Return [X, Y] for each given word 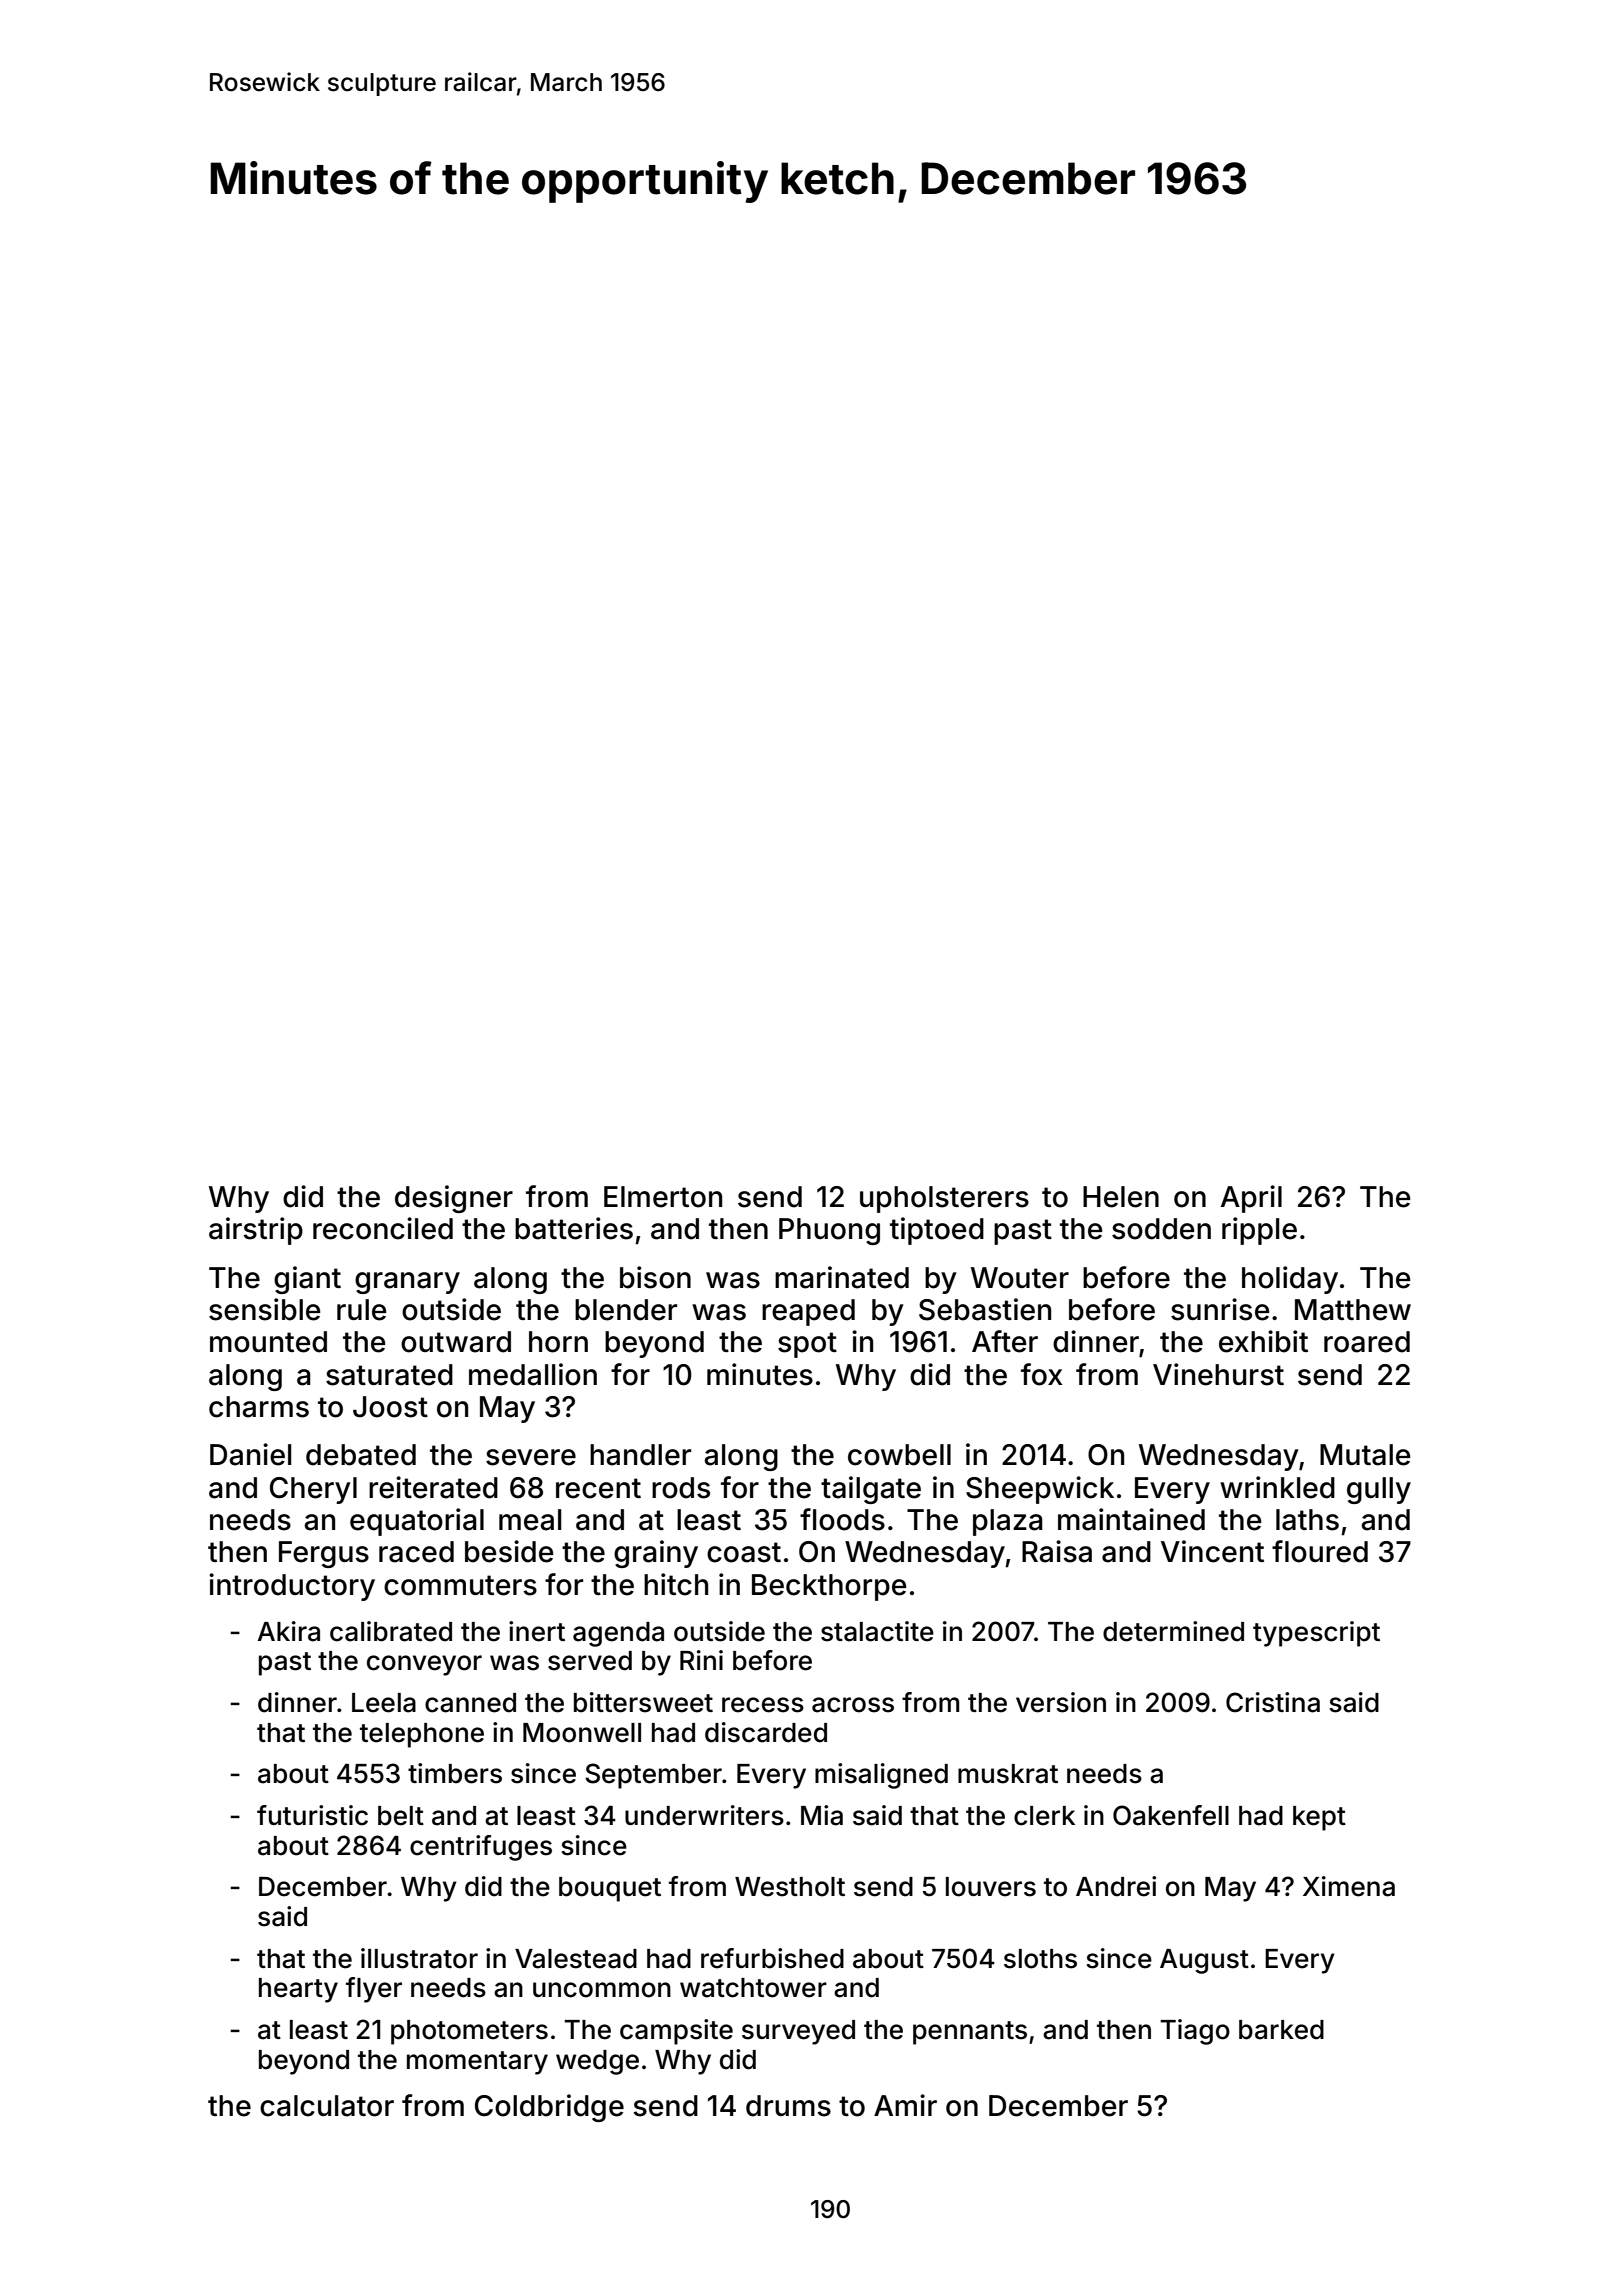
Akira [288, 1631]
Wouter [1020, 1278]
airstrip [256, 1231]
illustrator [419, 1958]
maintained [1131, 1519]
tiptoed [937, 1231]
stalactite [877, 1631]
